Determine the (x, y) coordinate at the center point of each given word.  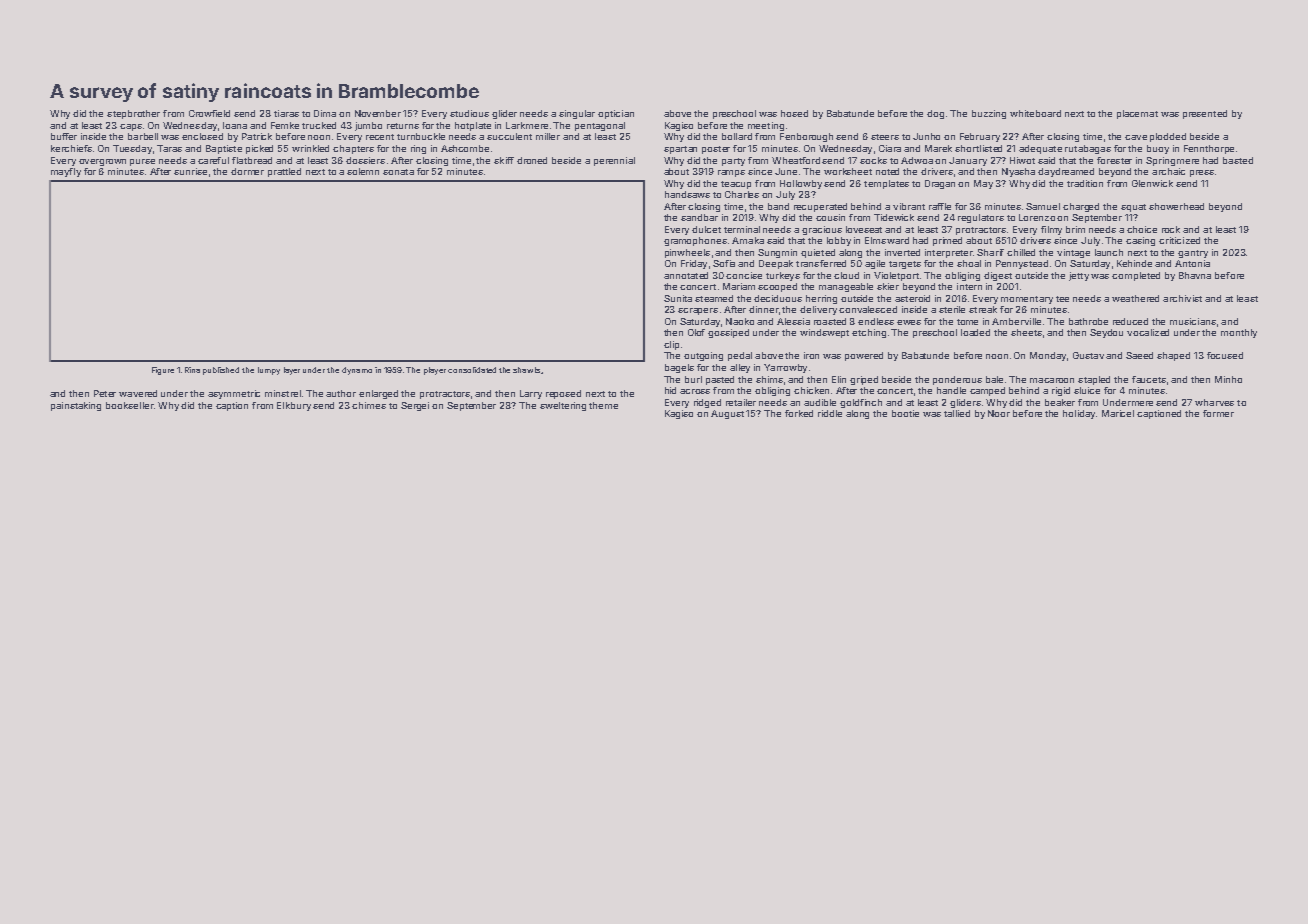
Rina (192, 370)
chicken (811, 390)
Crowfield (209, 113)
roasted (830, 321)
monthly (1239, 333)
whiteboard (1035, 113)
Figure (163, 371)
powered (864, 356)
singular (577, 114)
